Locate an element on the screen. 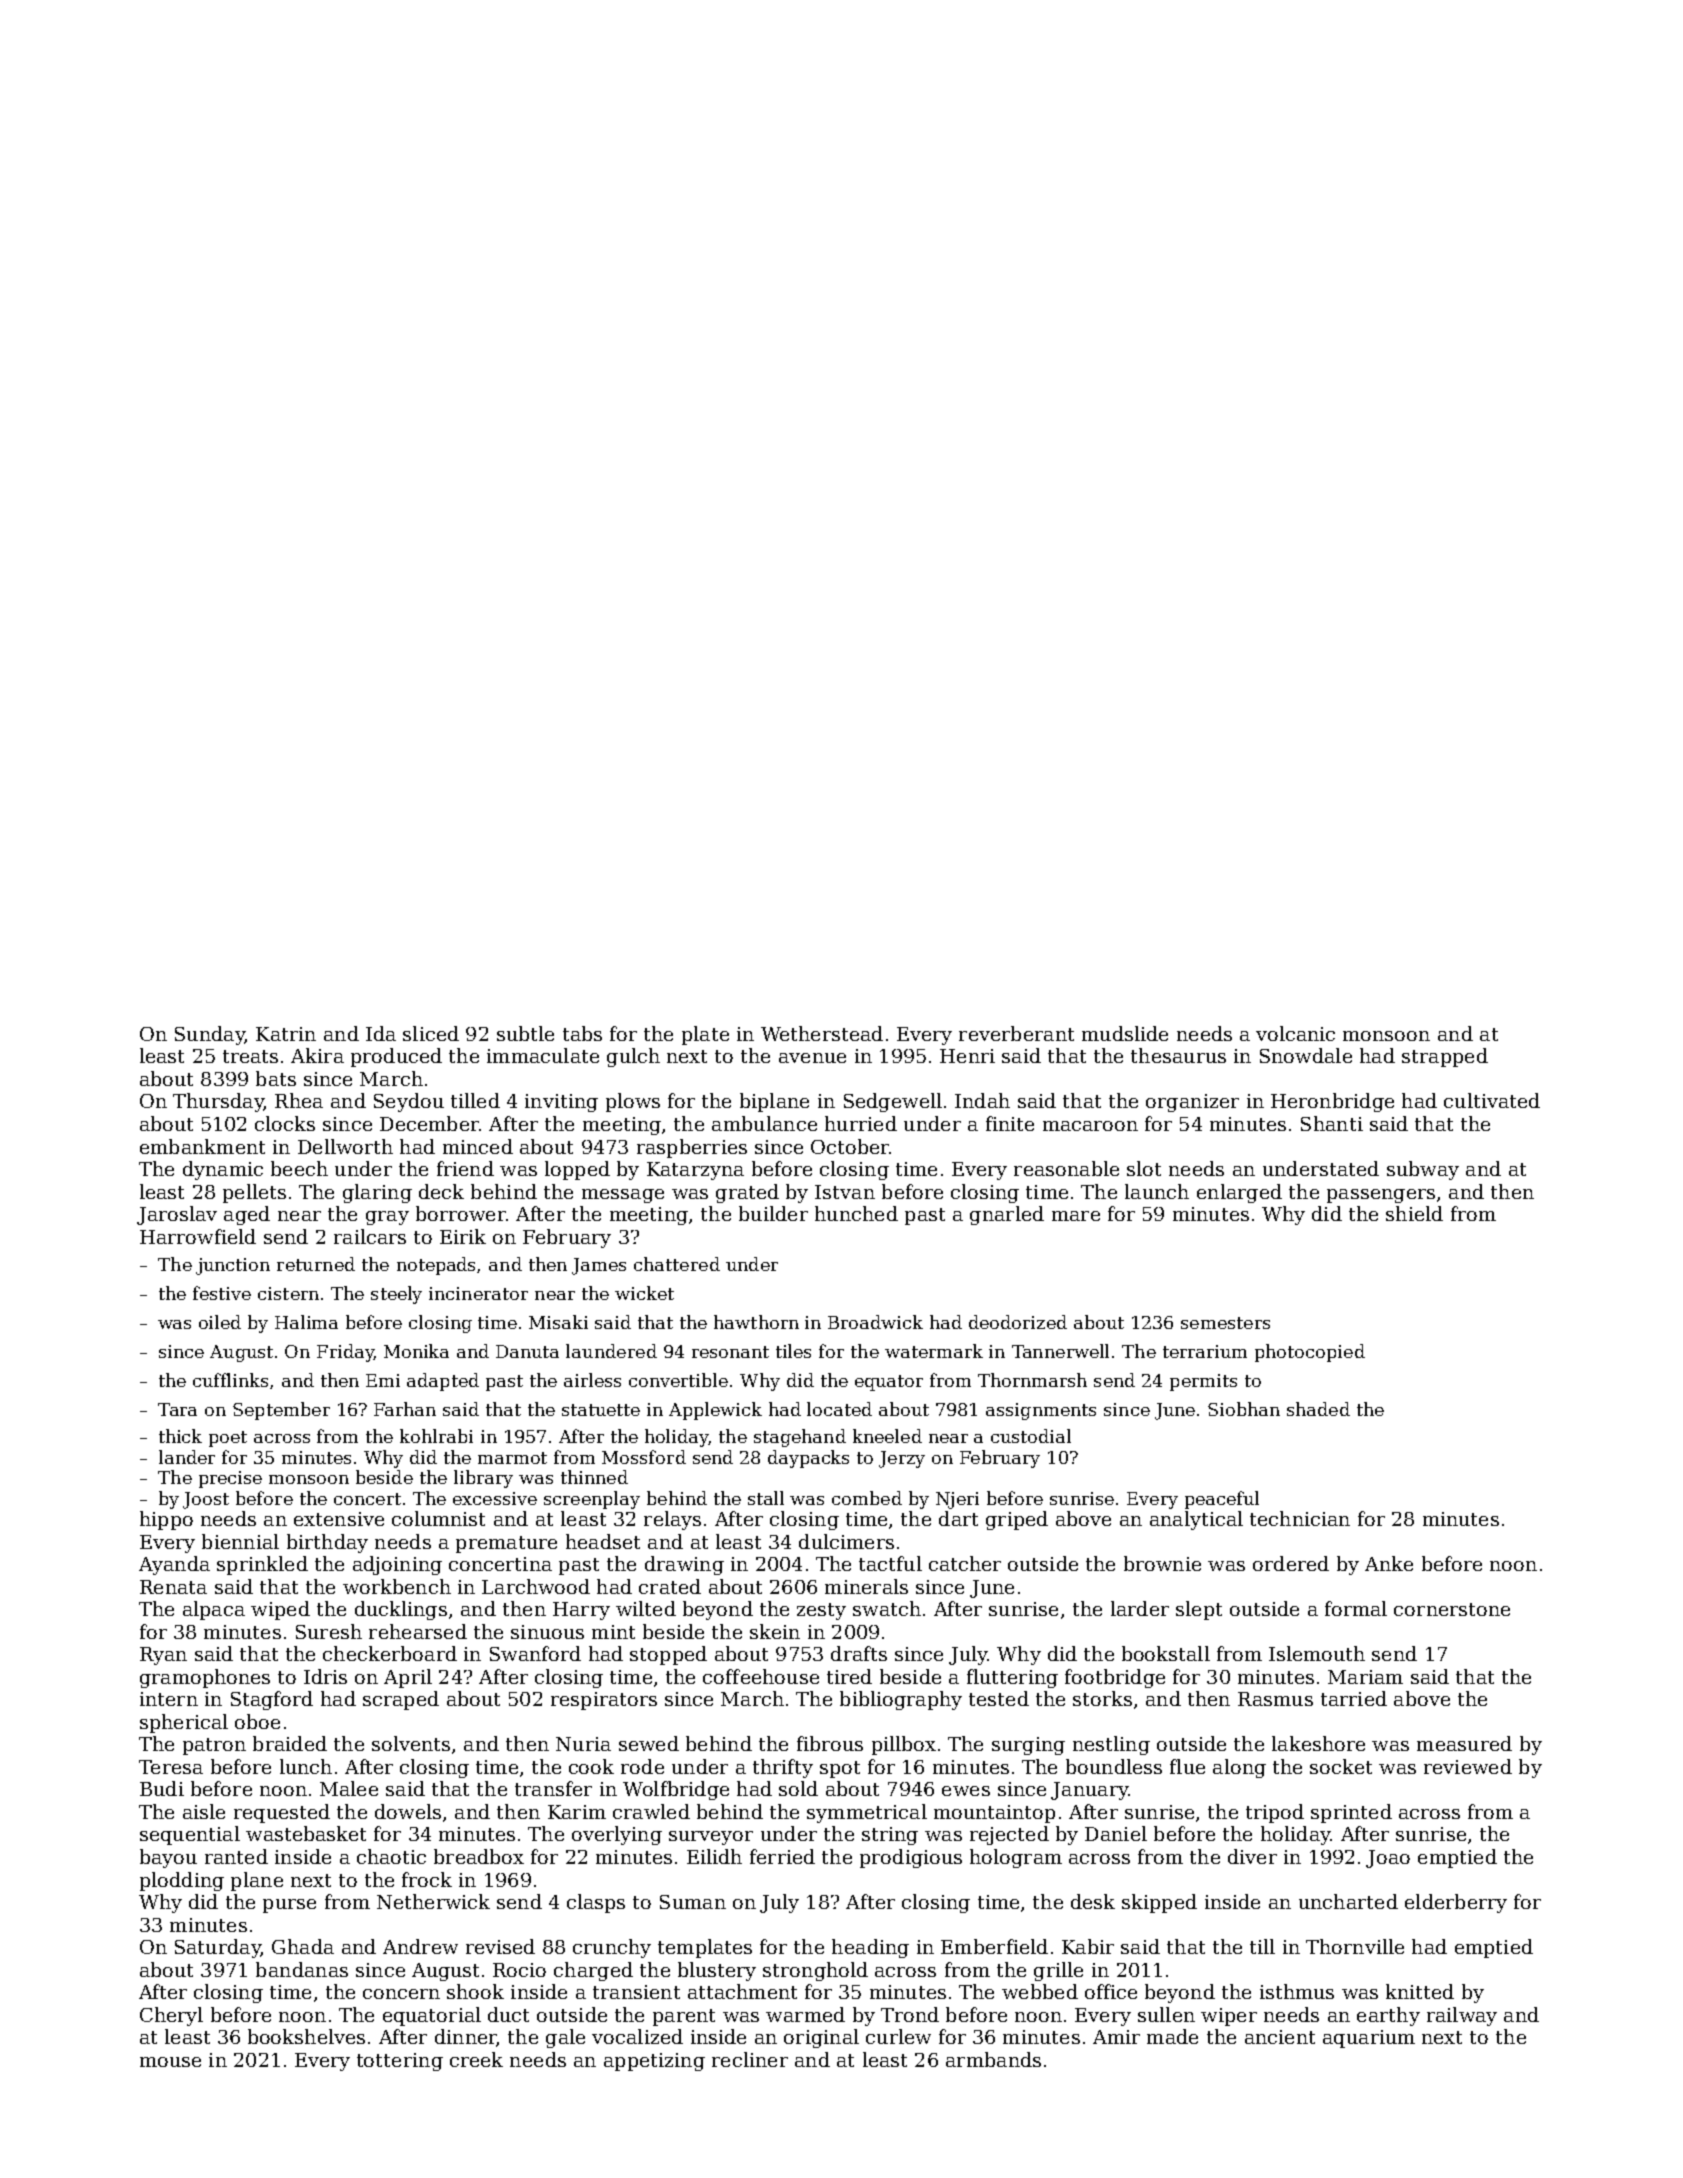 The height and width of the screenshot is (2178, 1683). duct is located at coordinates (508, 2014).
